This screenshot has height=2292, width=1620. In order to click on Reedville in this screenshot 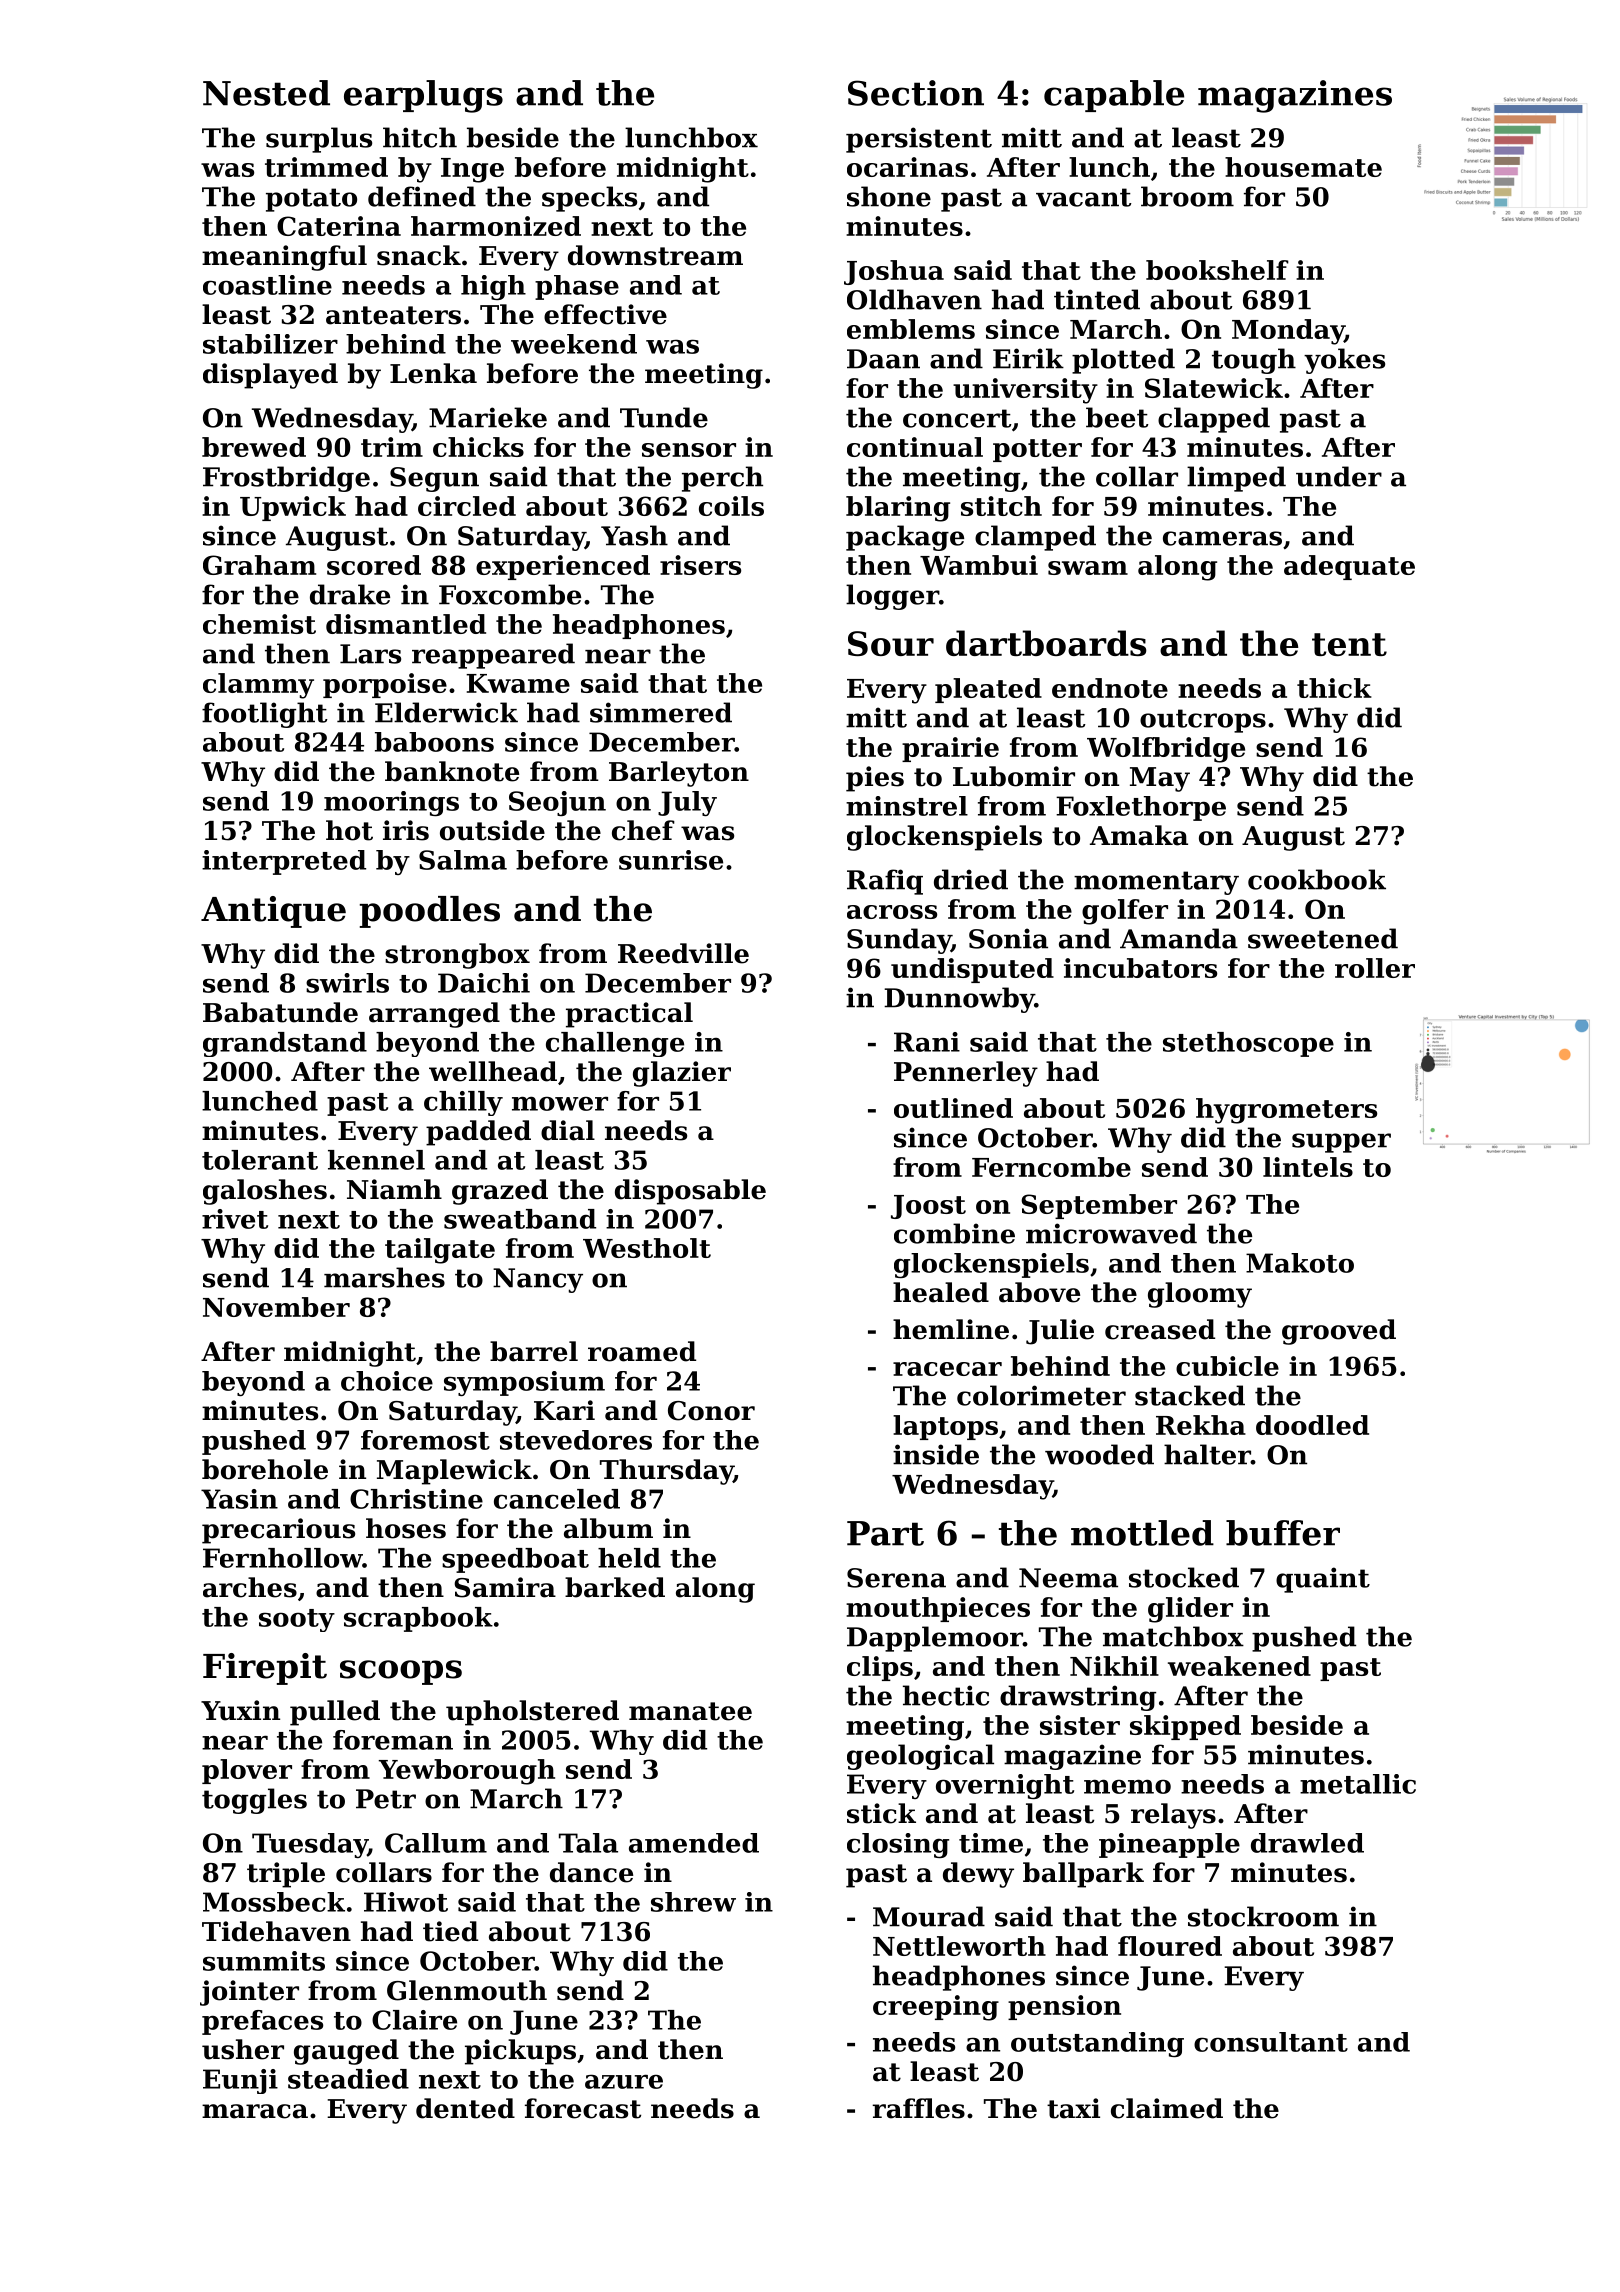, I will do `click(683, 953)`.
